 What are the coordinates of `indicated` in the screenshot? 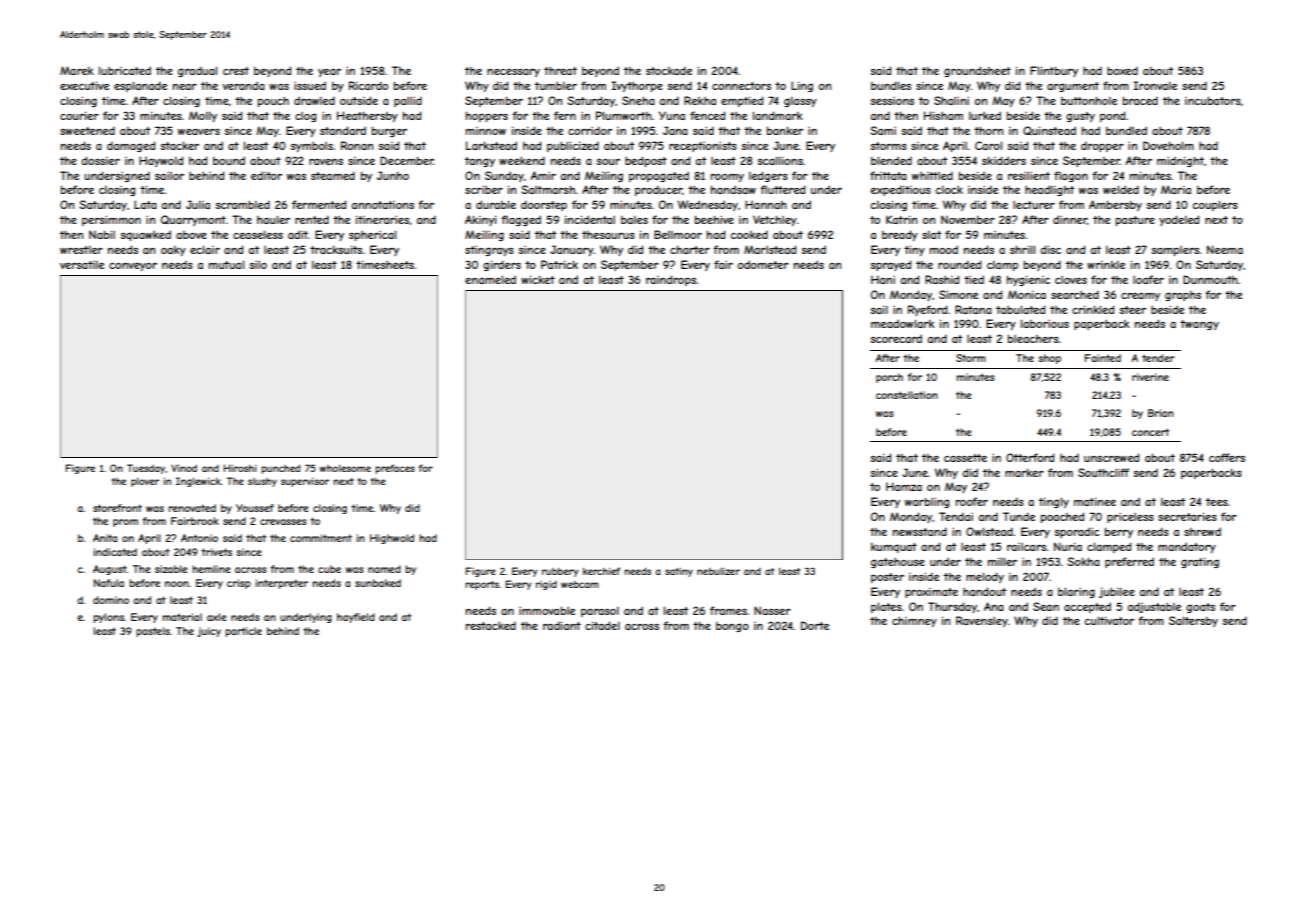 It's located at (115, 552).
